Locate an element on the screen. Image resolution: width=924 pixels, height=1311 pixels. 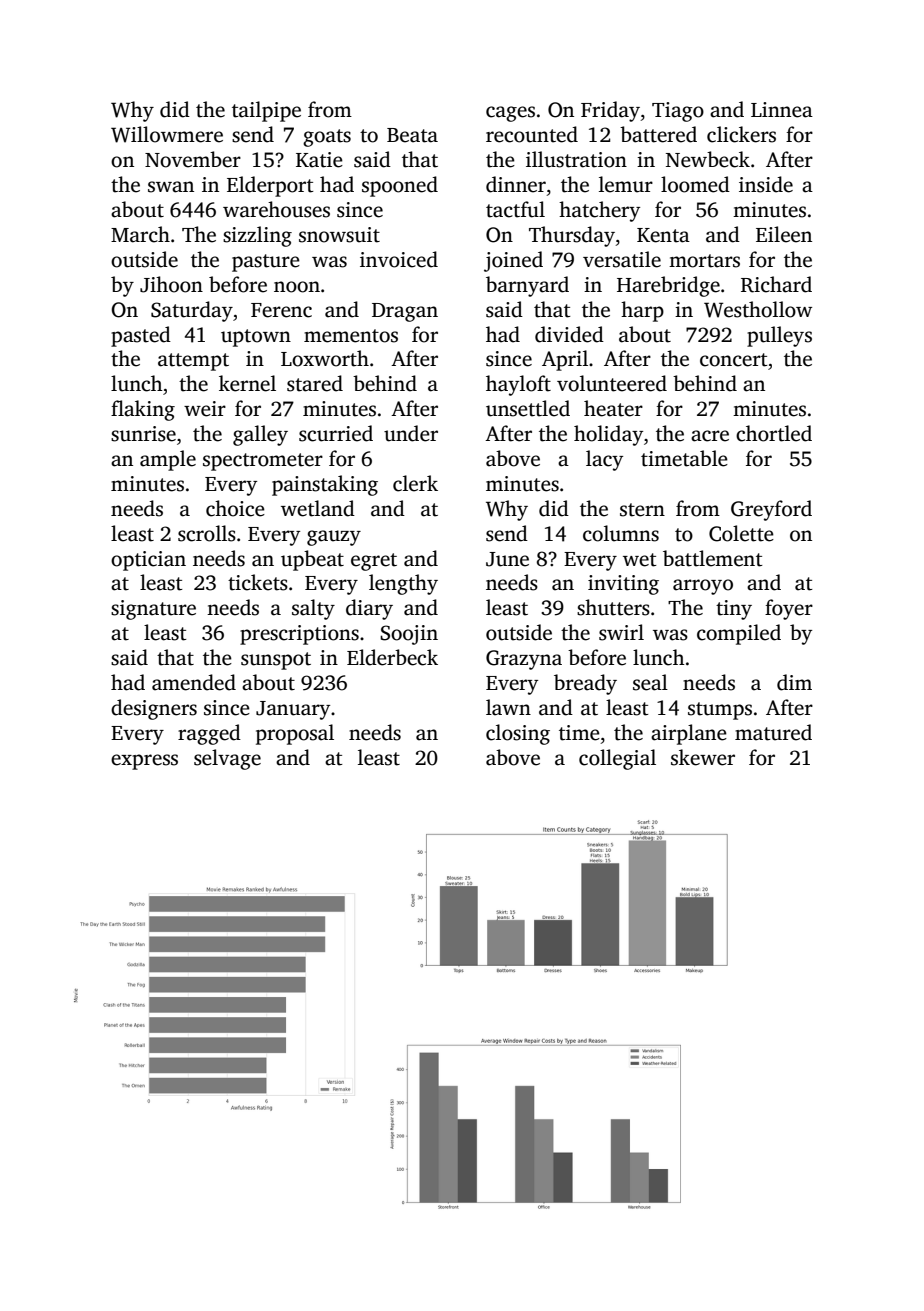
battlement is located at coordinates (713, 558).
